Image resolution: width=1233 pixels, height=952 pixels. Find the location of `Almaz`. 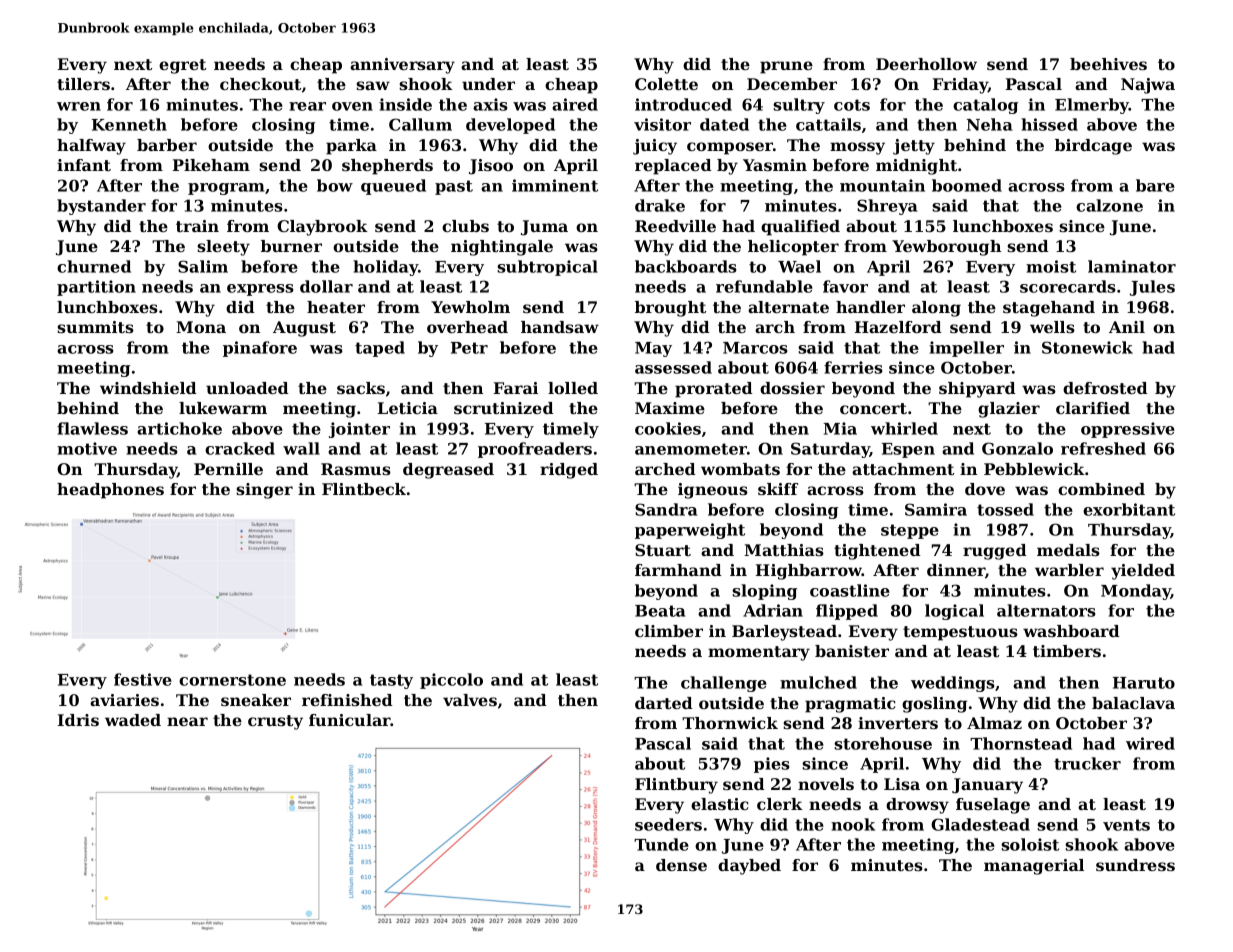

Almaz is located at coordinates (994, 723).
